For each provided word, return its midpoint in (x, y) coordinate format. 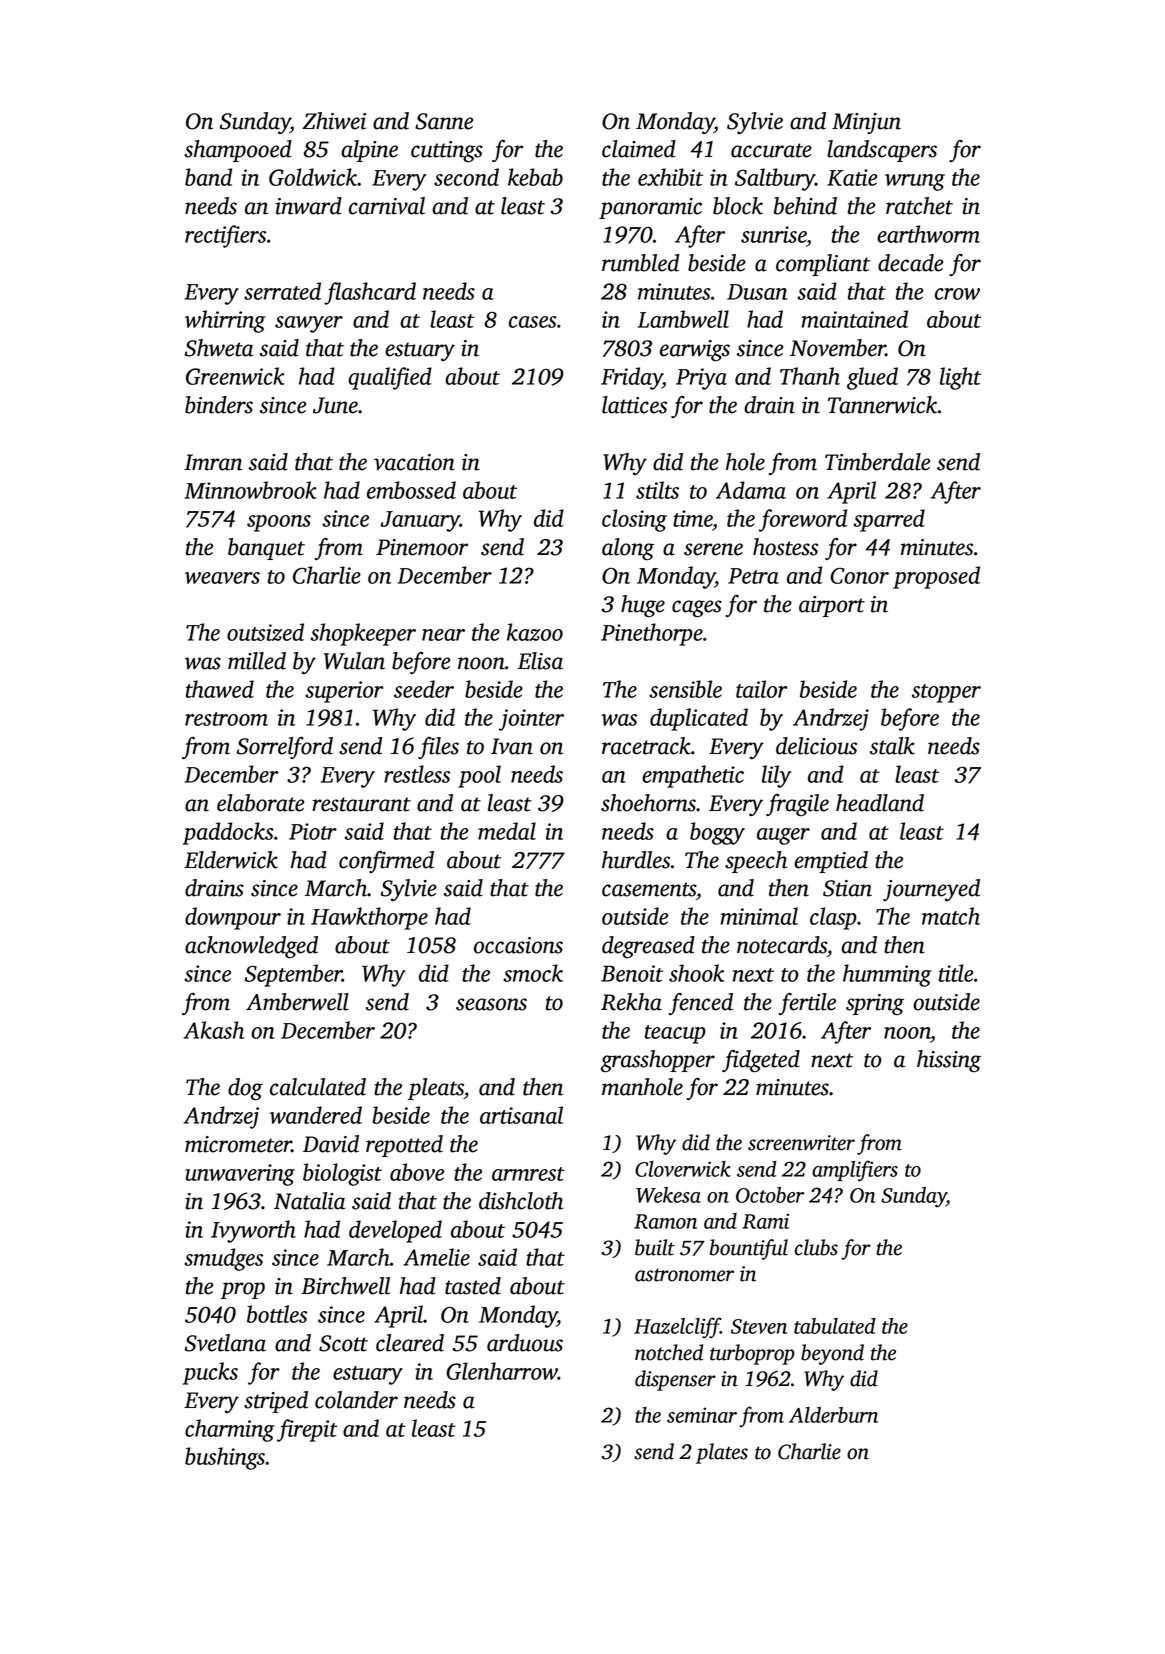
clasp (833, 918)
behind (805, 206)
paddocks (228, 833)
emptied (831, 862)
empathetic (693, 776)
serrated (282, 291)
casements (649, 889)
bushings (225, 1458)
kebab (535, 177)
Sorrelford (285, 748)
